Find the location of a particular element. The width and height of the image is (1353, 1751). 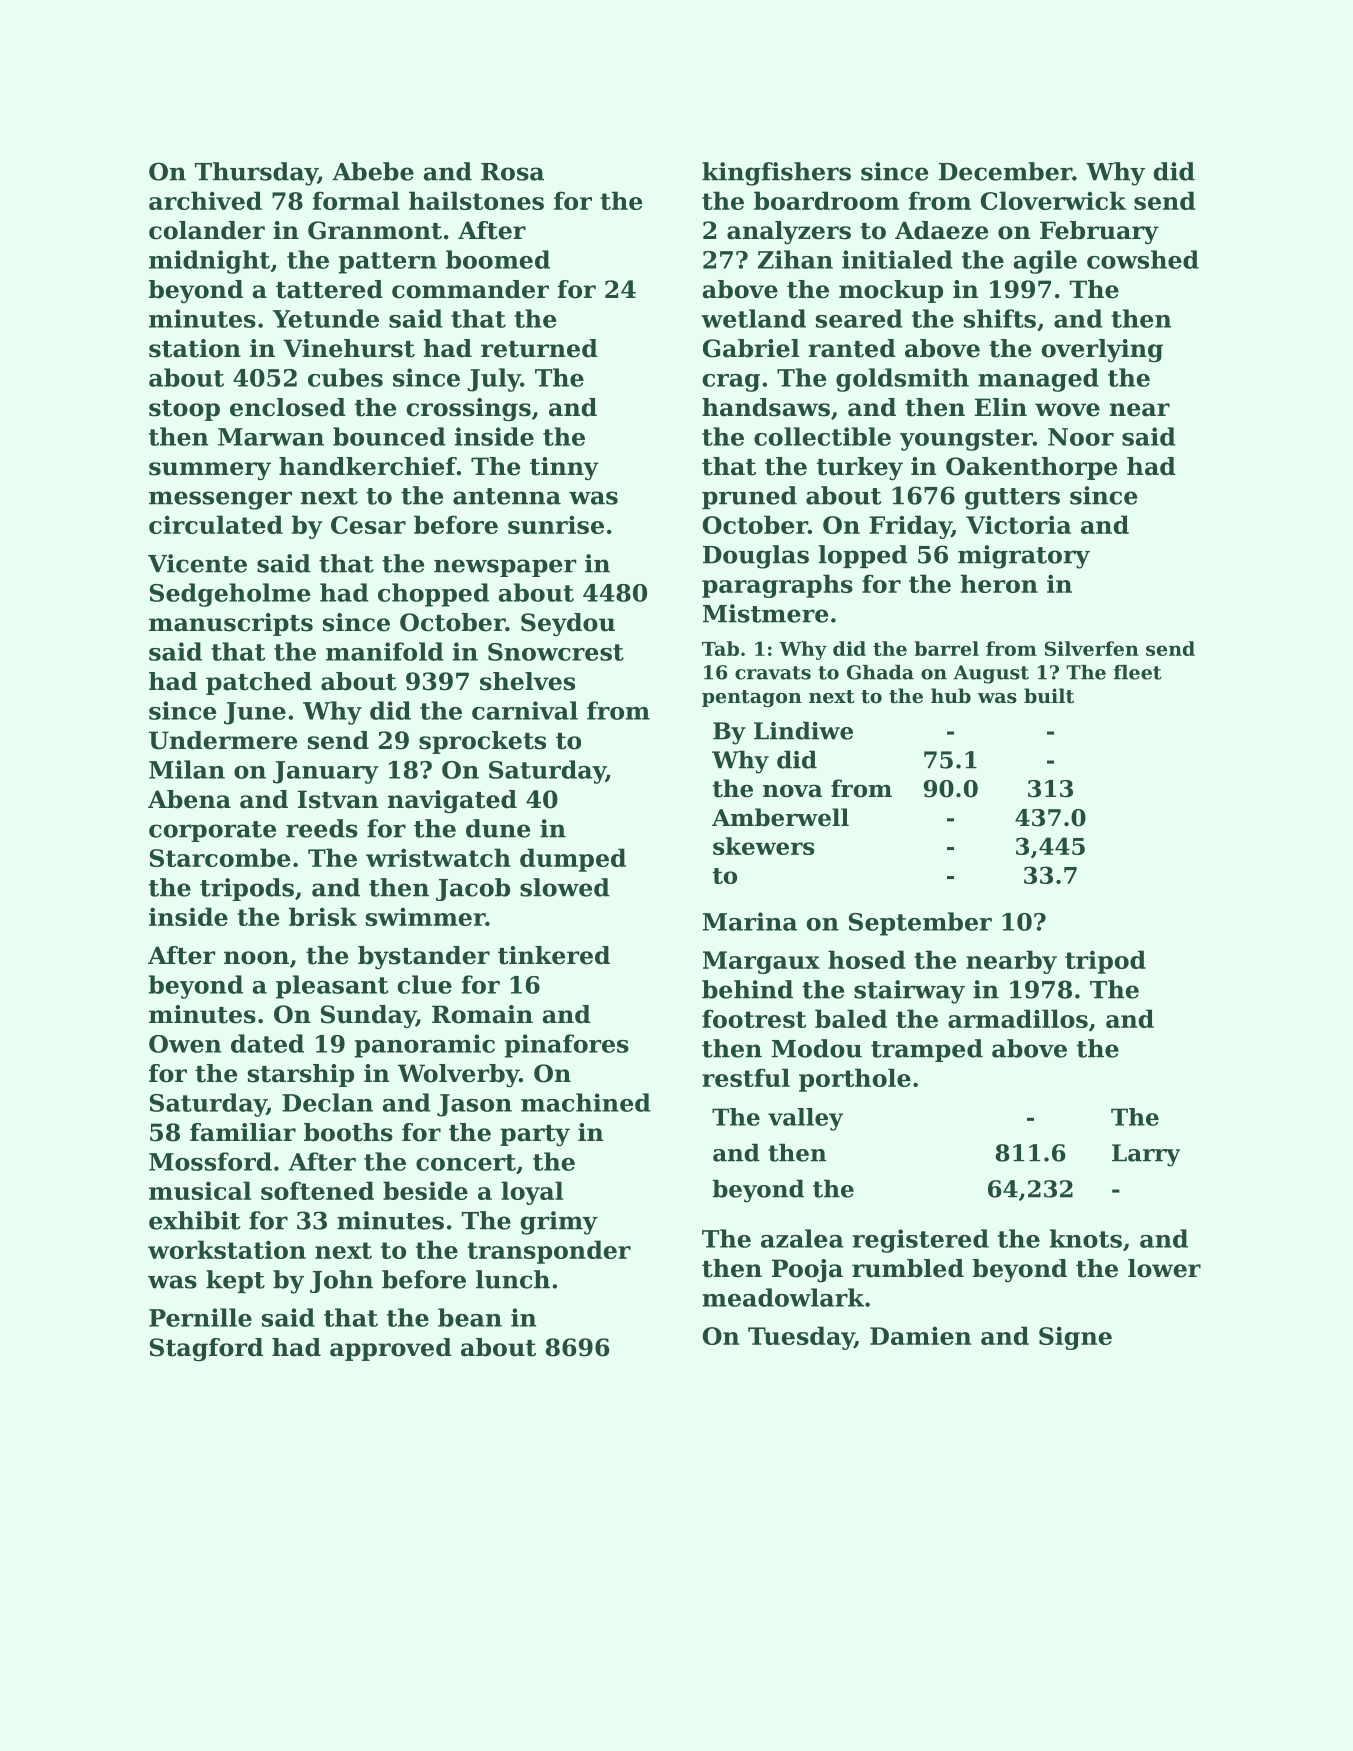

Abebe is located at coordinates (373, 171).
